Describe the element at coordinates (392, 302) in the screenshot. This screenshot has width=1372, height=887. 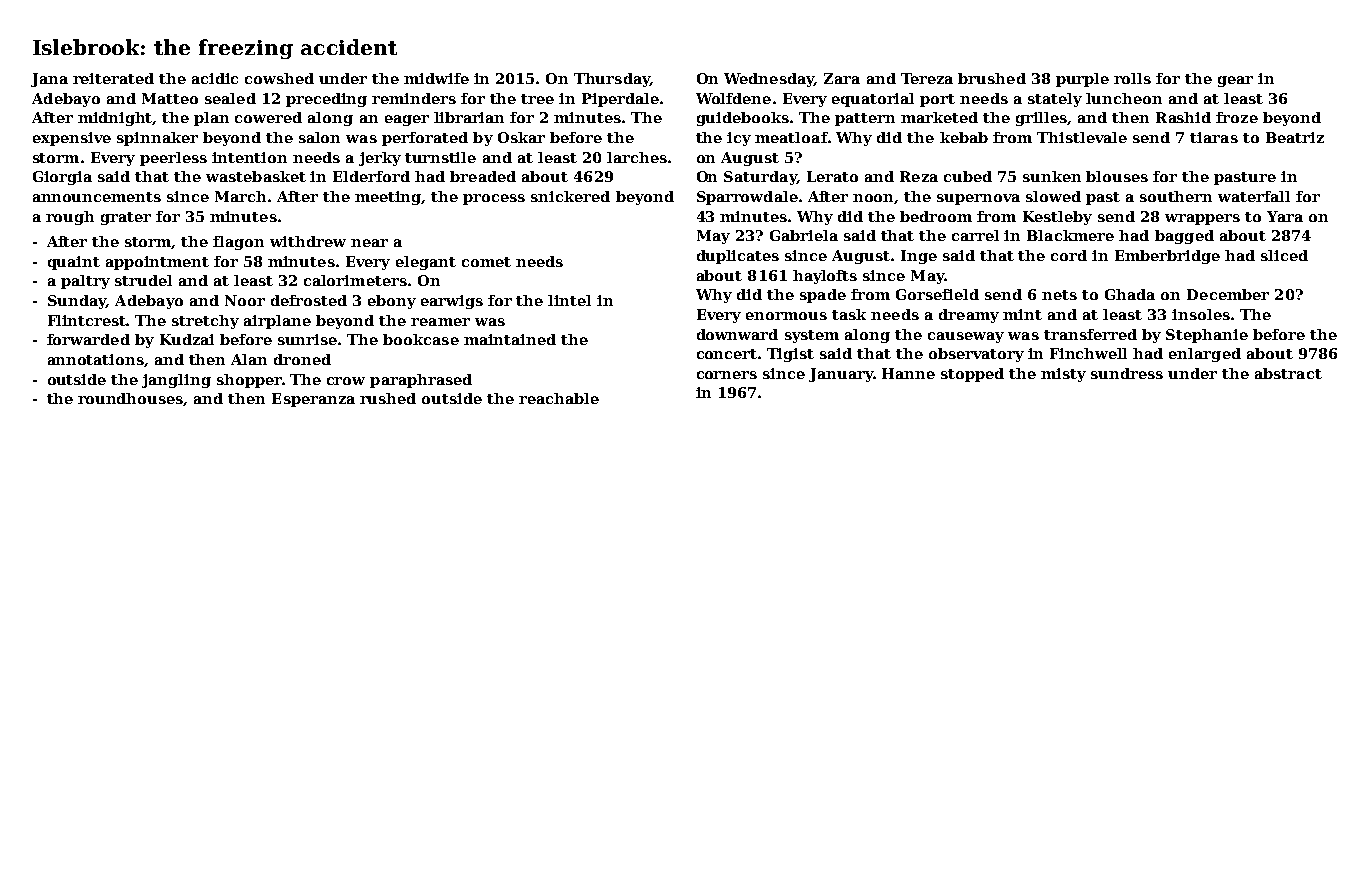
I see `ebony` at that location.
